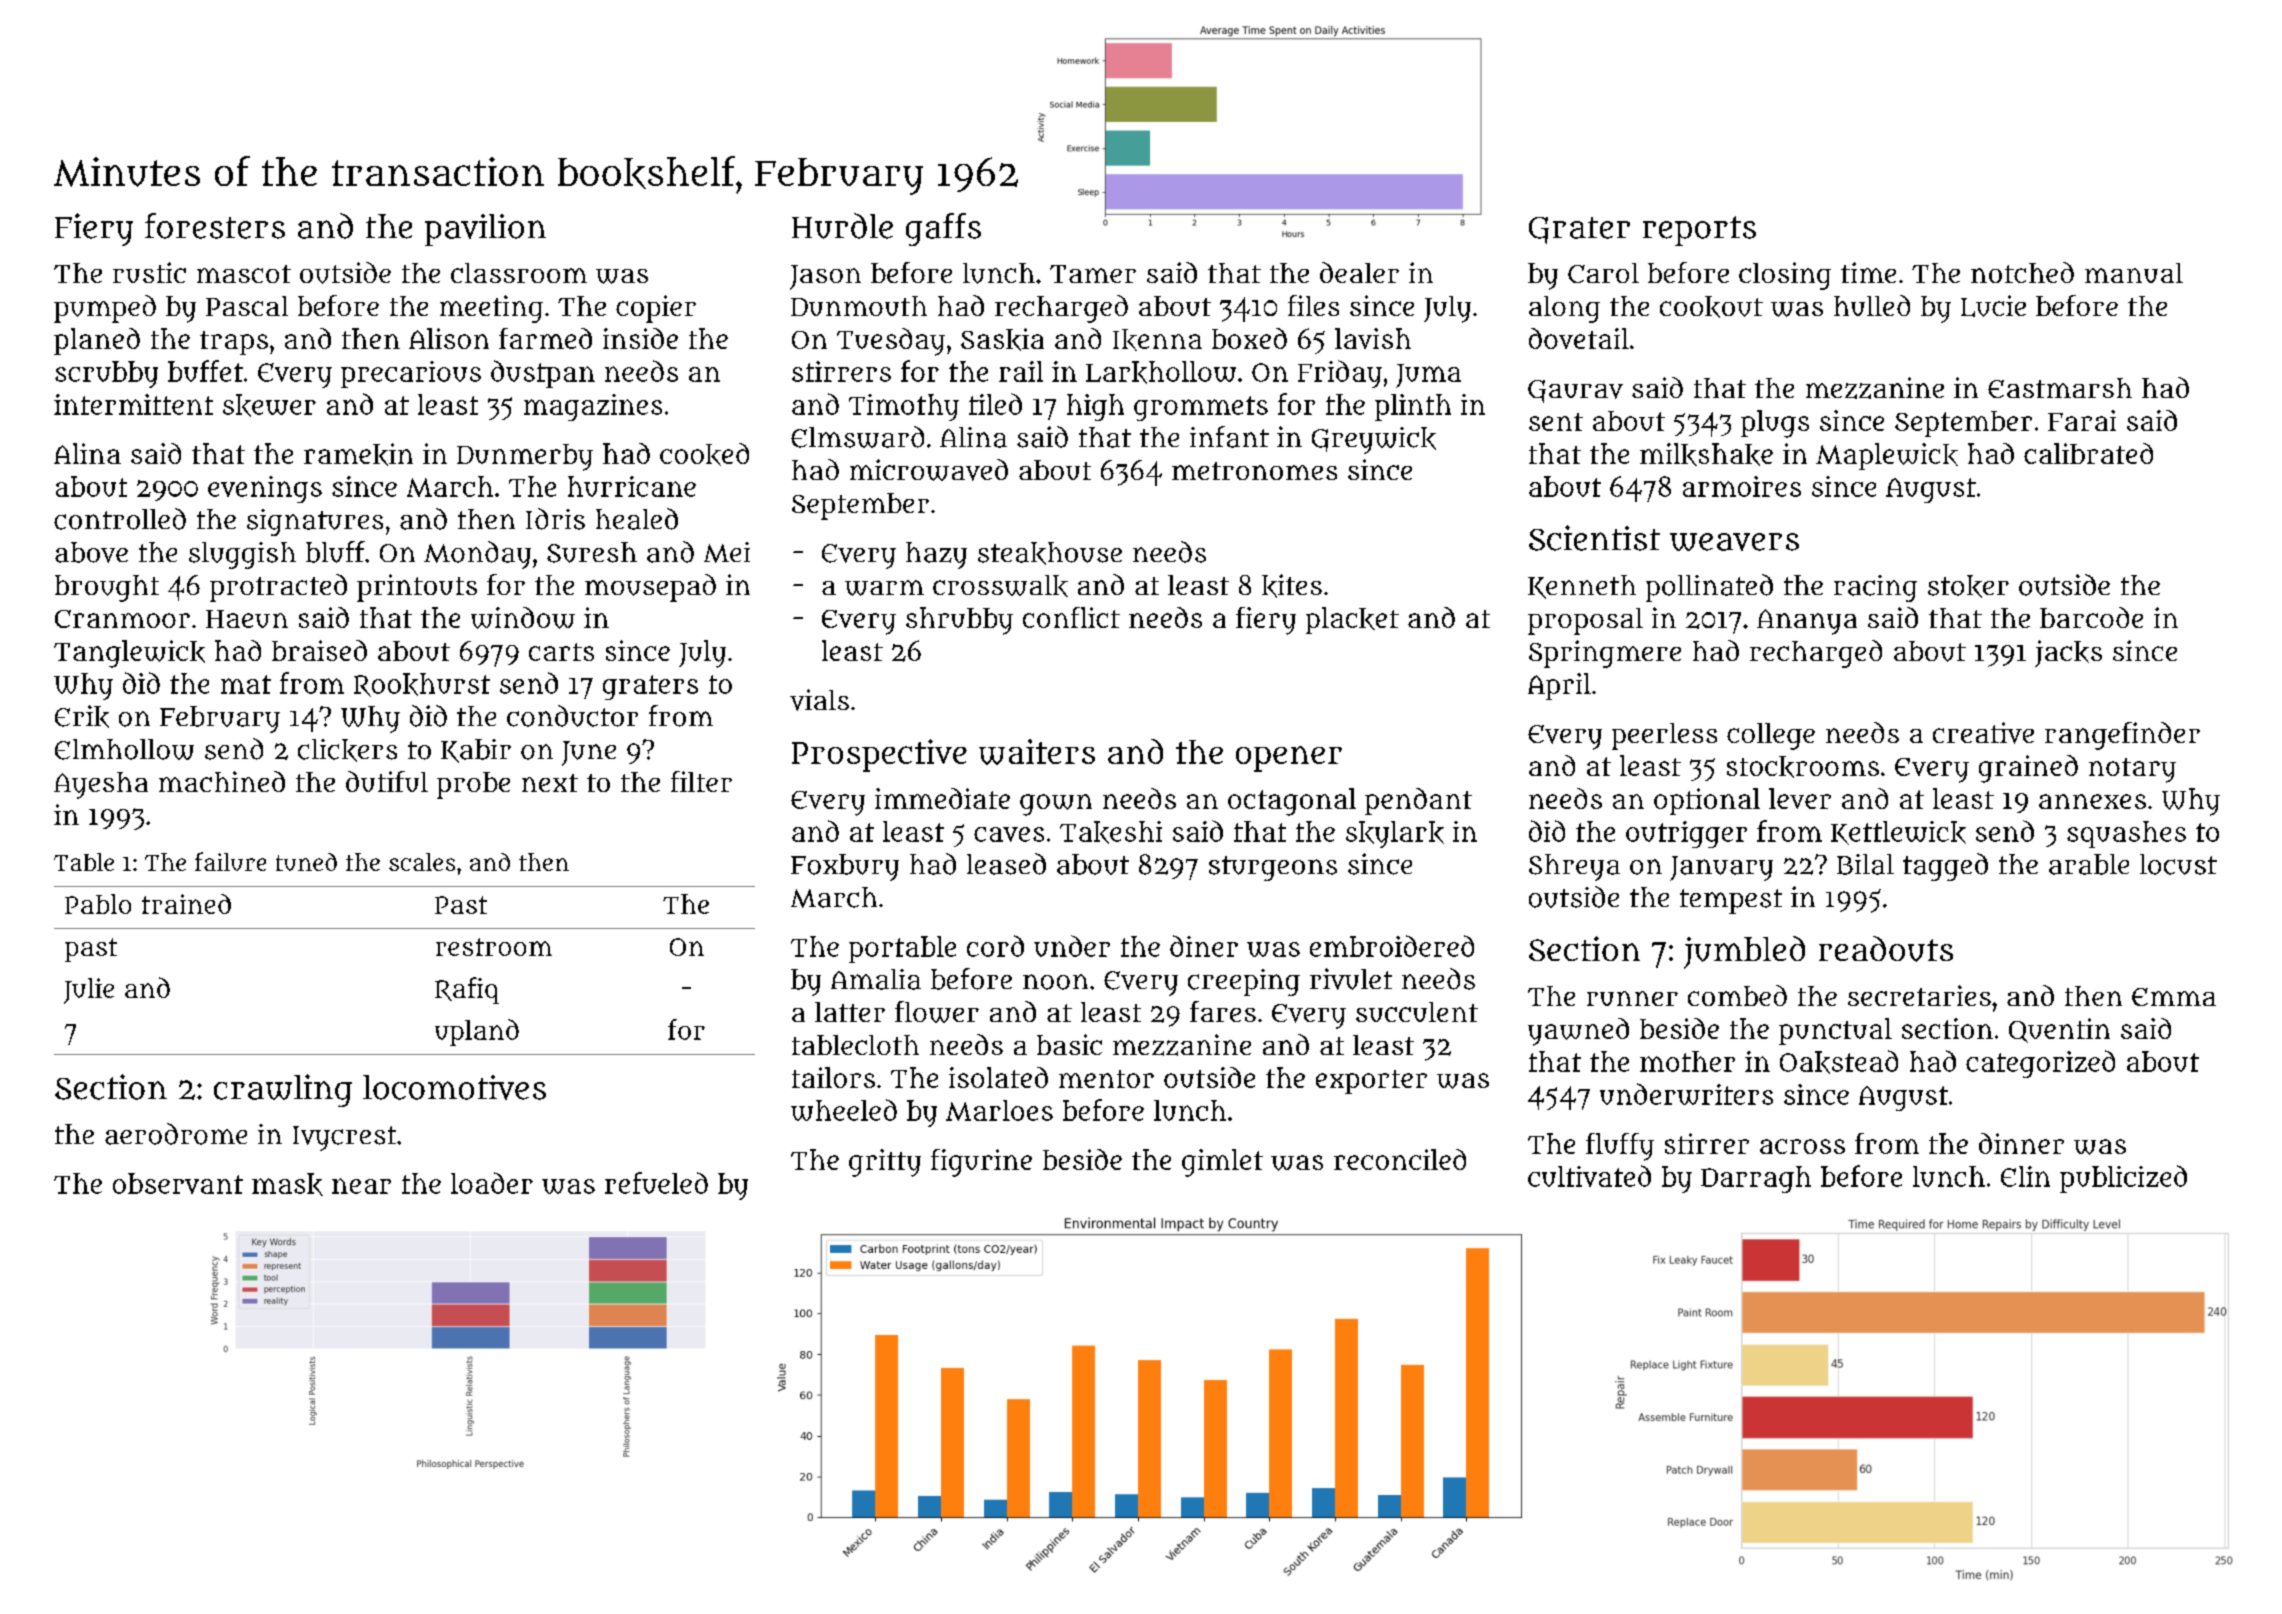 This page has height=1614, width=2282. I want to click on infant, so click(1229, 437).
